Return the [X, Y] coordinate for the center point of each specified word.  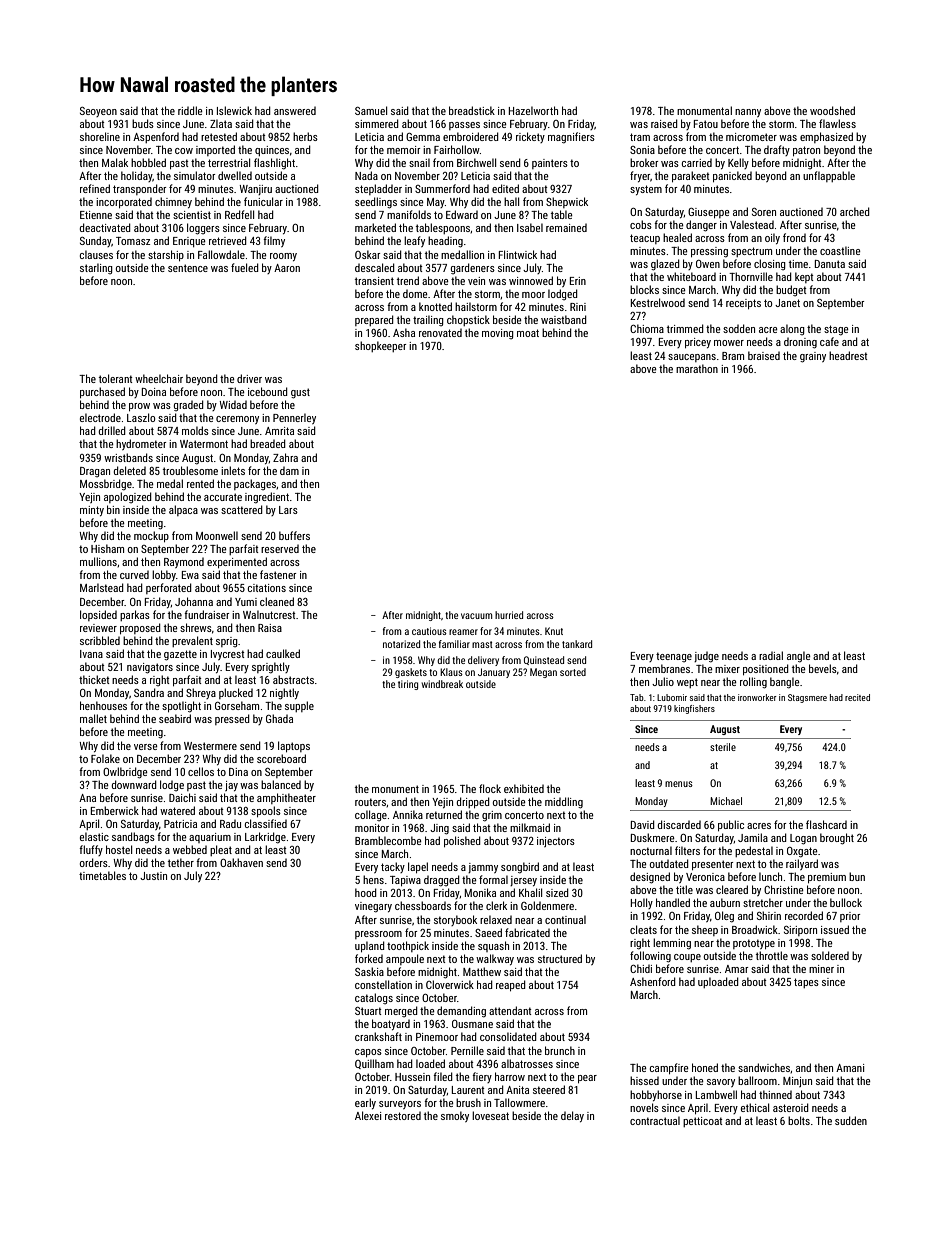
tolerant [115, 378]
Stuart [368, 1011]
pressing [709, 252]
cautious [429, 631]
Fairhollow [457, 149]
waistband [564, 319]
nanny [748, 113]
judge [706, 657]
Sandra [149, 692]
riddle [190, 110]
